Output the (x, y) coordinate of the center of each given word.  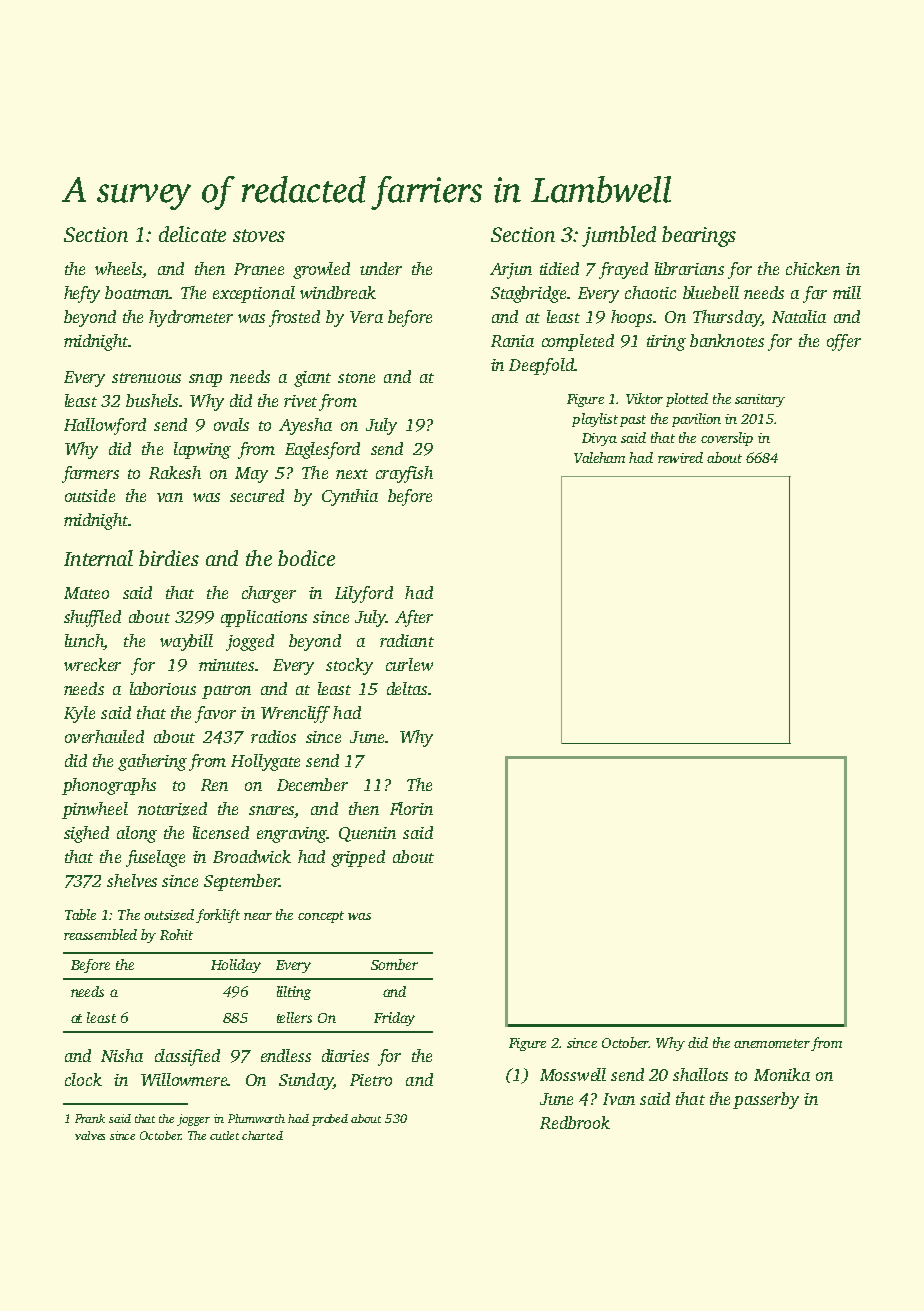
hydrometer (191, 318)
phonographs (109, 786)
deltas (407, 688)
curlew (409, 664)
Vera (366, 317)
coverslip (727, 439)
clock (83, 1079)
